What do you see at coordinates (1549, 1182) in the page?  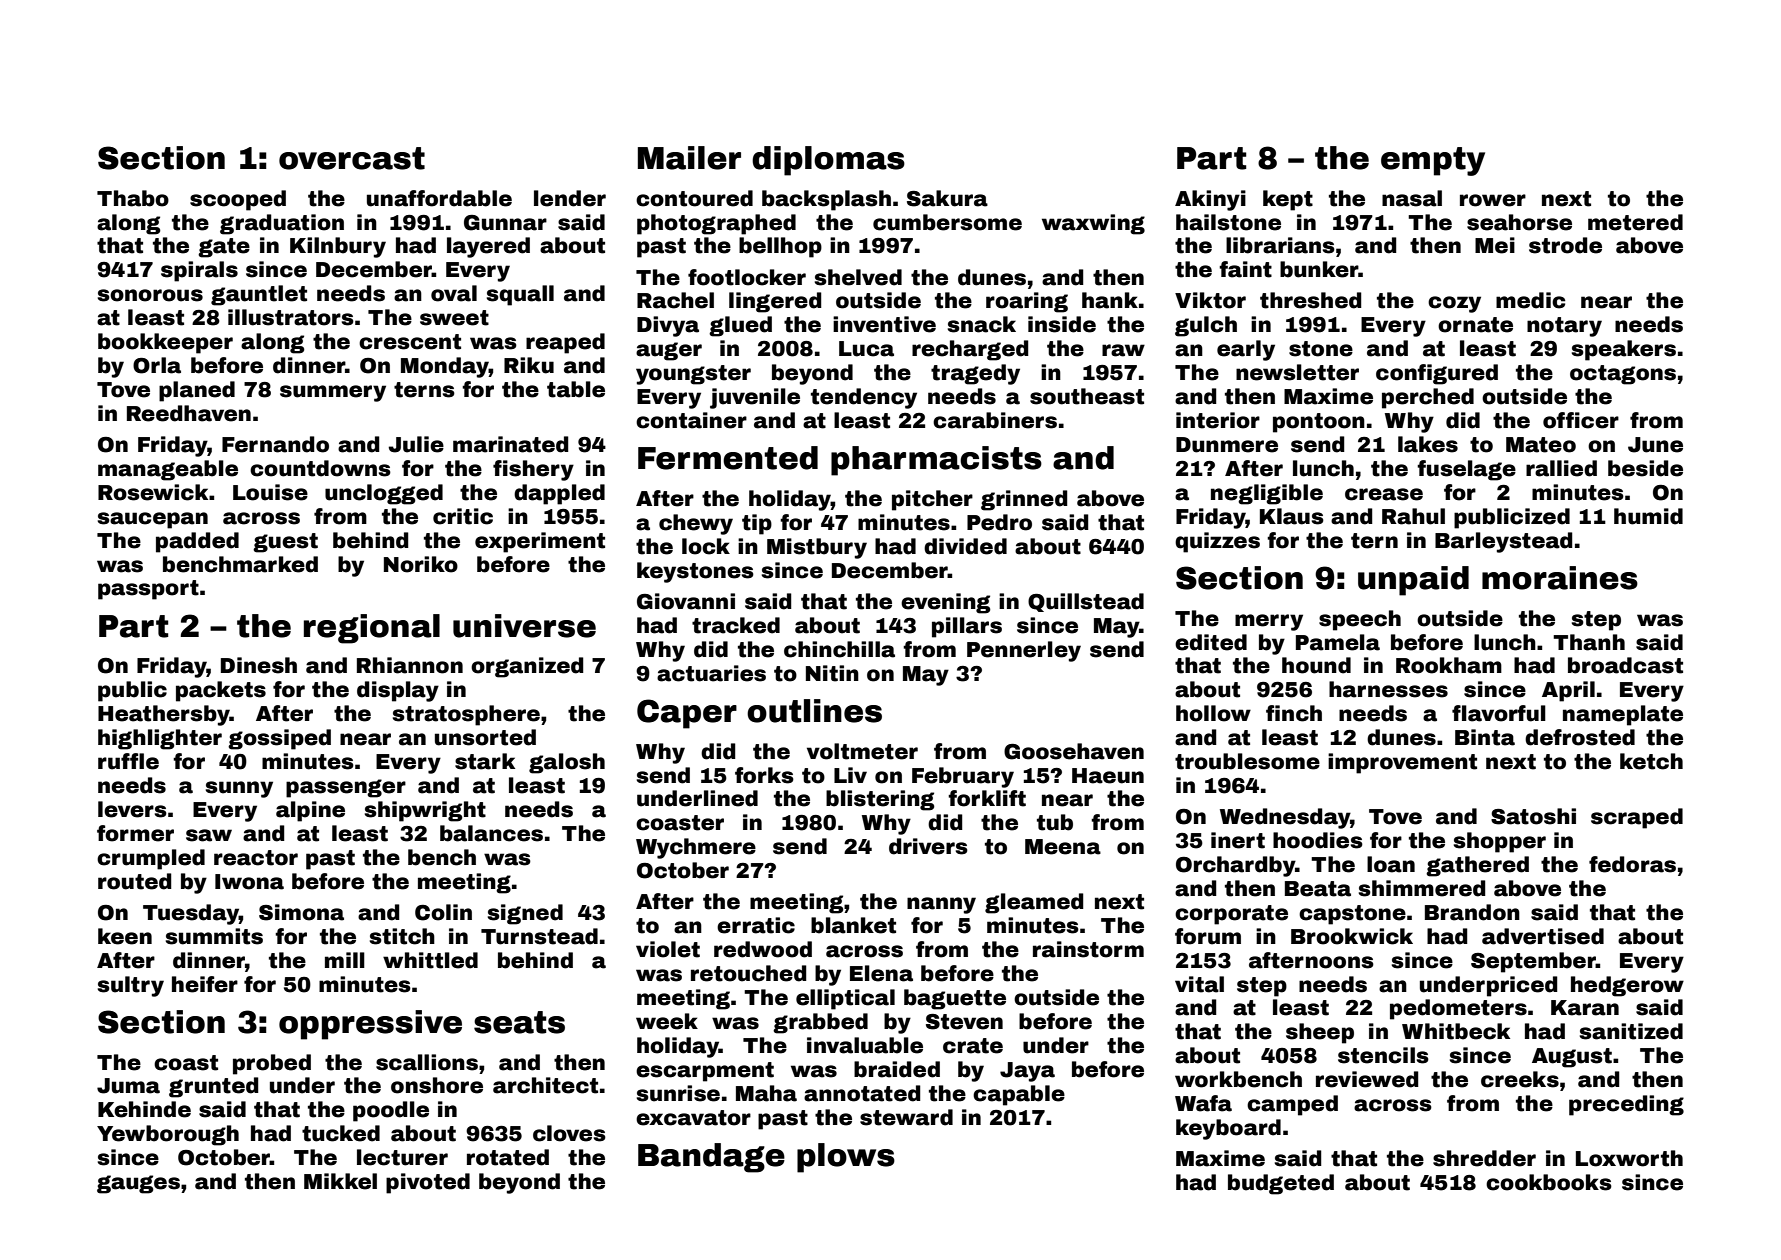 I see `cookbooks` at bounding box center [1549, 1182].
